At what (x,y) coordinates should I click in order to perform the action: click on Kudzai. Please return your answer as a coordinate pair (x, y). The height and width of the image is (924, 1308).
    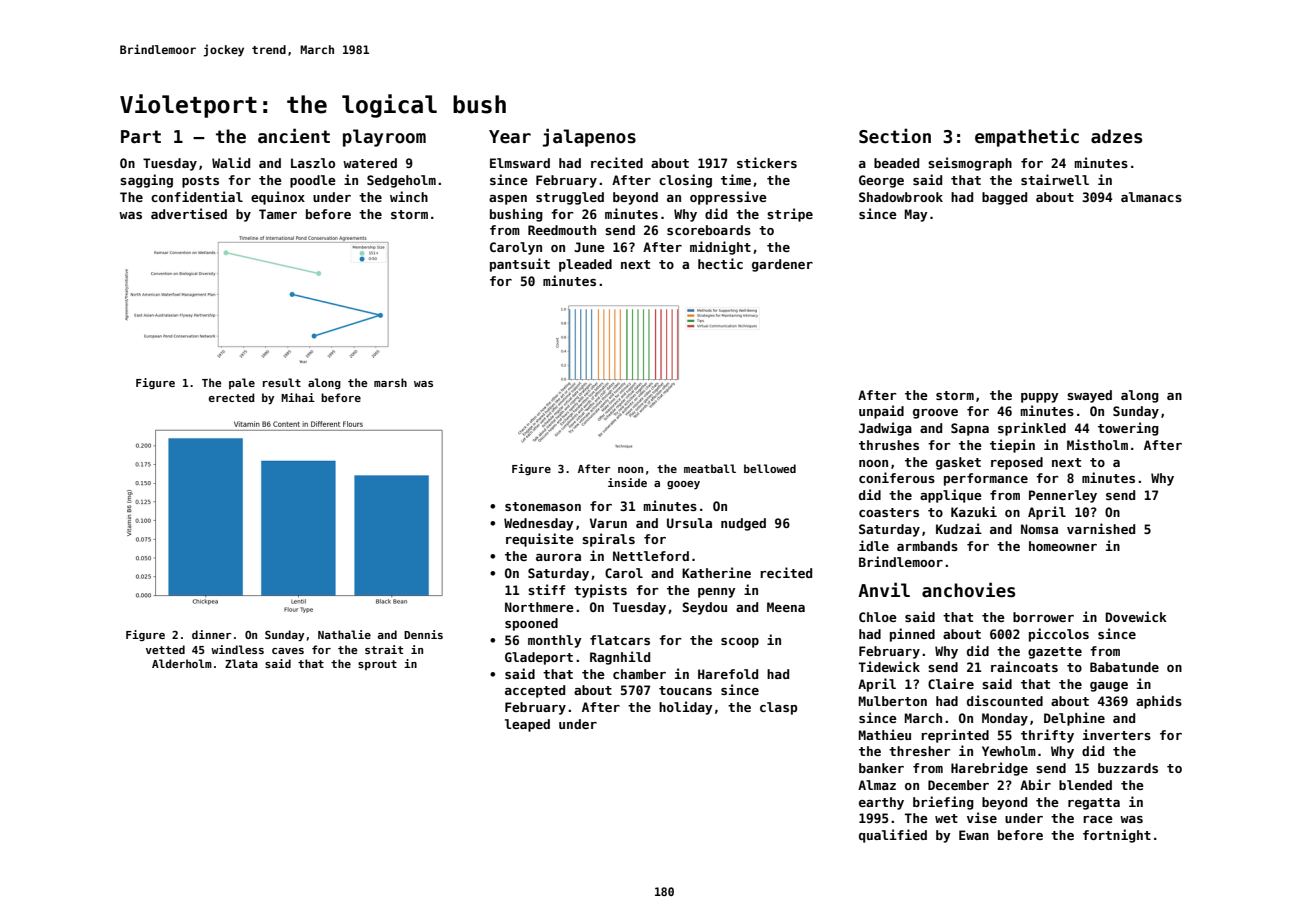
    Looking at the image, I should click on (959, 528).
